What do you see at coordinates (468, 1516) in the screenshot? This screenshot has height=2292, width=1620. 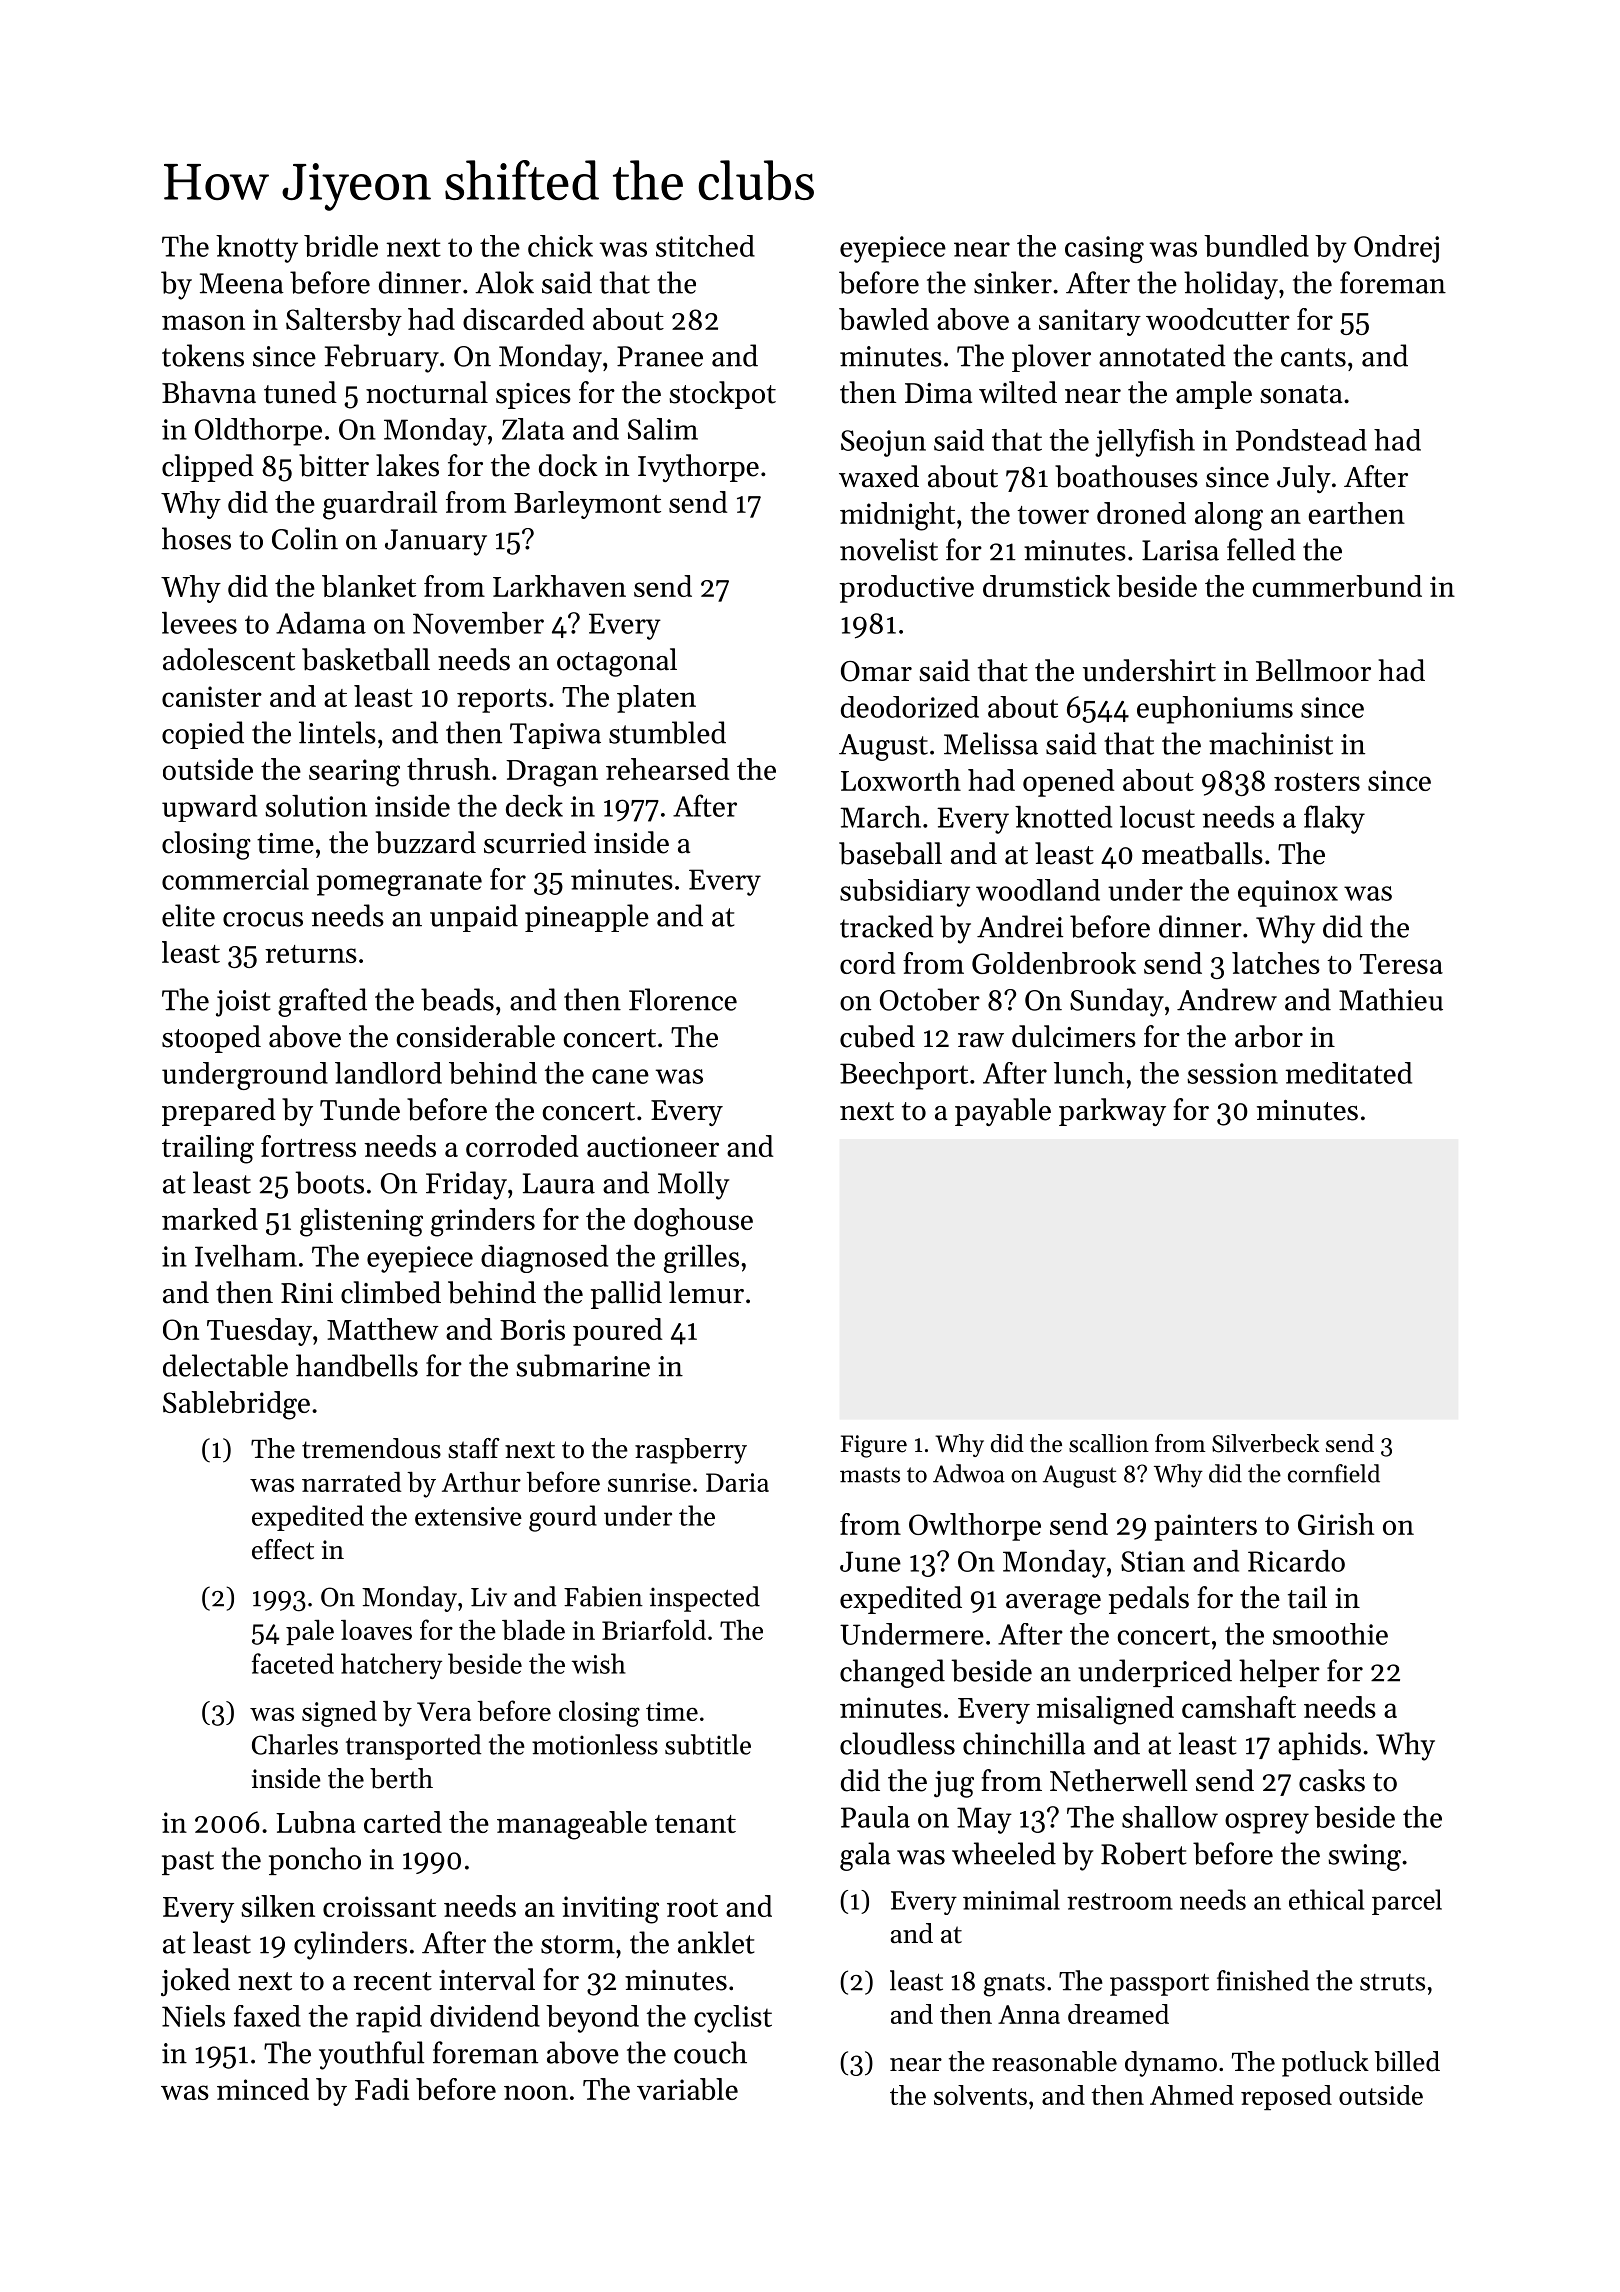 I see `extensive` at bounding box center [468, 1516].
